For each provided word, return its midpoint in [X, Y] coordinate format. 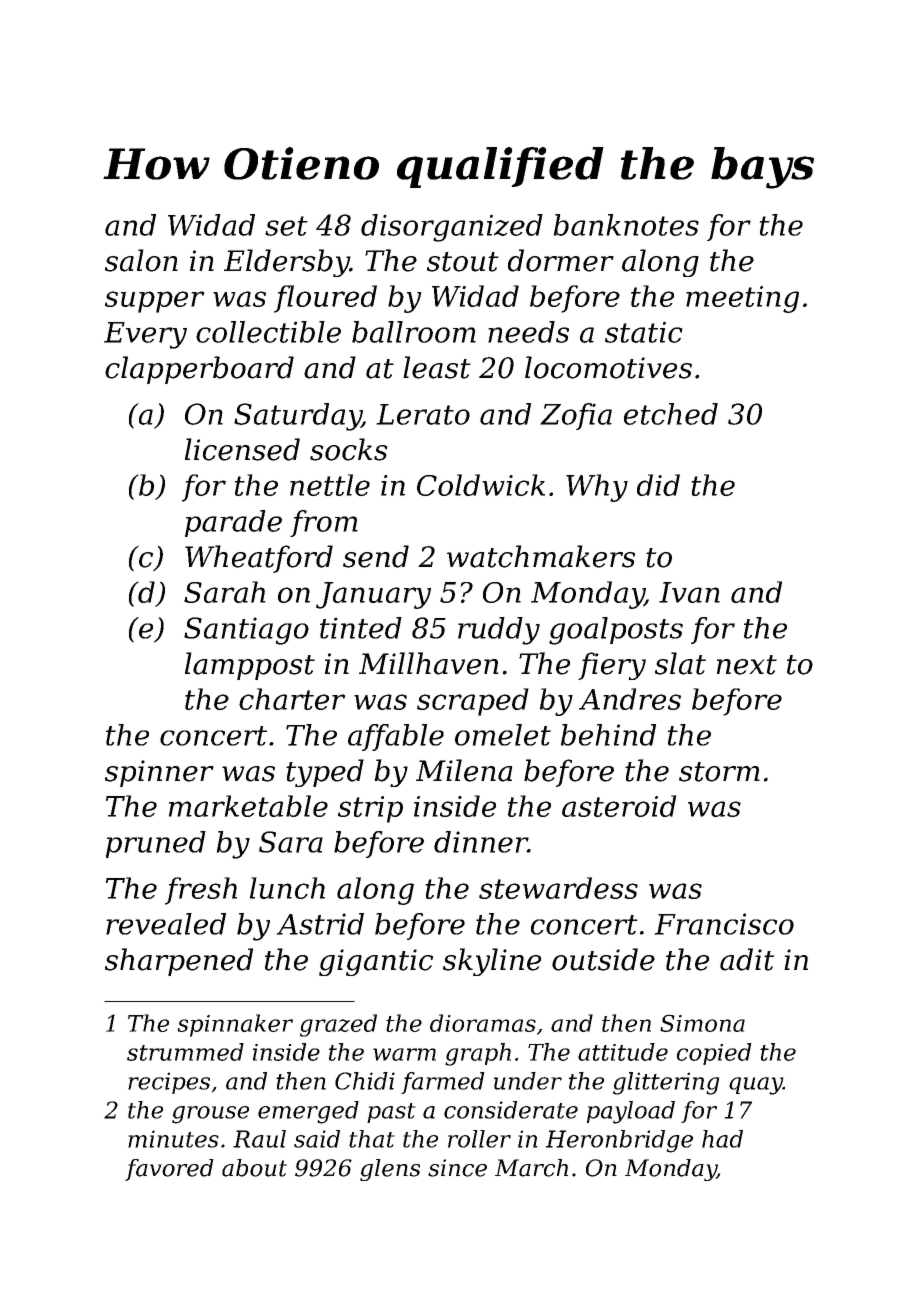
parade [233, 523]
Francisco [724, 924]
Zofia [576, 416]
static [644, 332]
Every [145, 335]
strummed [185, 1052]
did [658, 485]
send [376, 556]
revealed [166, 924]
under [528, 1081]
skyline [492, 962]
